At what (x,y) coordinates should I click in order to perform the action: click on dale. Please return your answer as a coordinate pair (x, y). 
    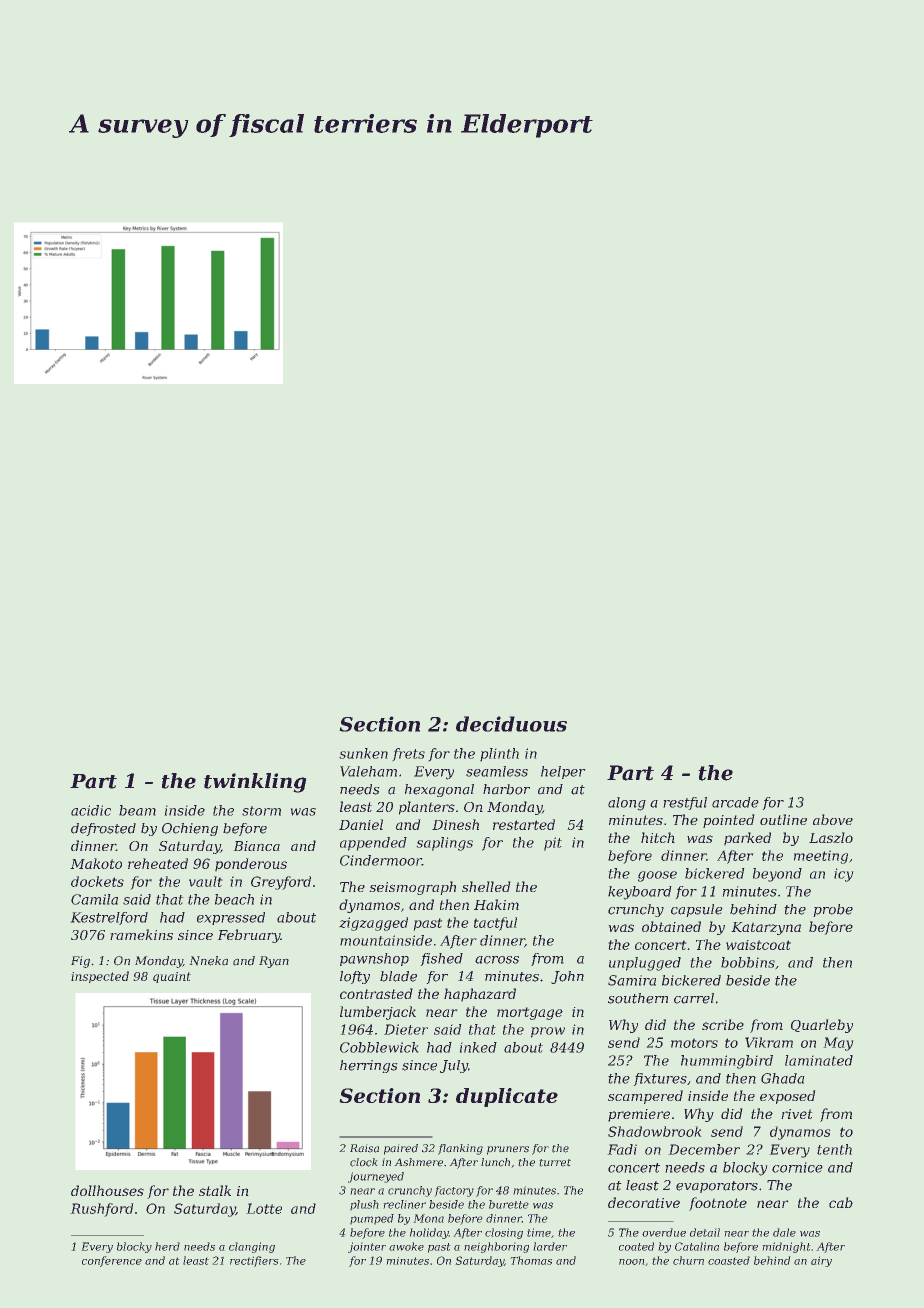
    Looking at the image, I should click on (784, 1232).
